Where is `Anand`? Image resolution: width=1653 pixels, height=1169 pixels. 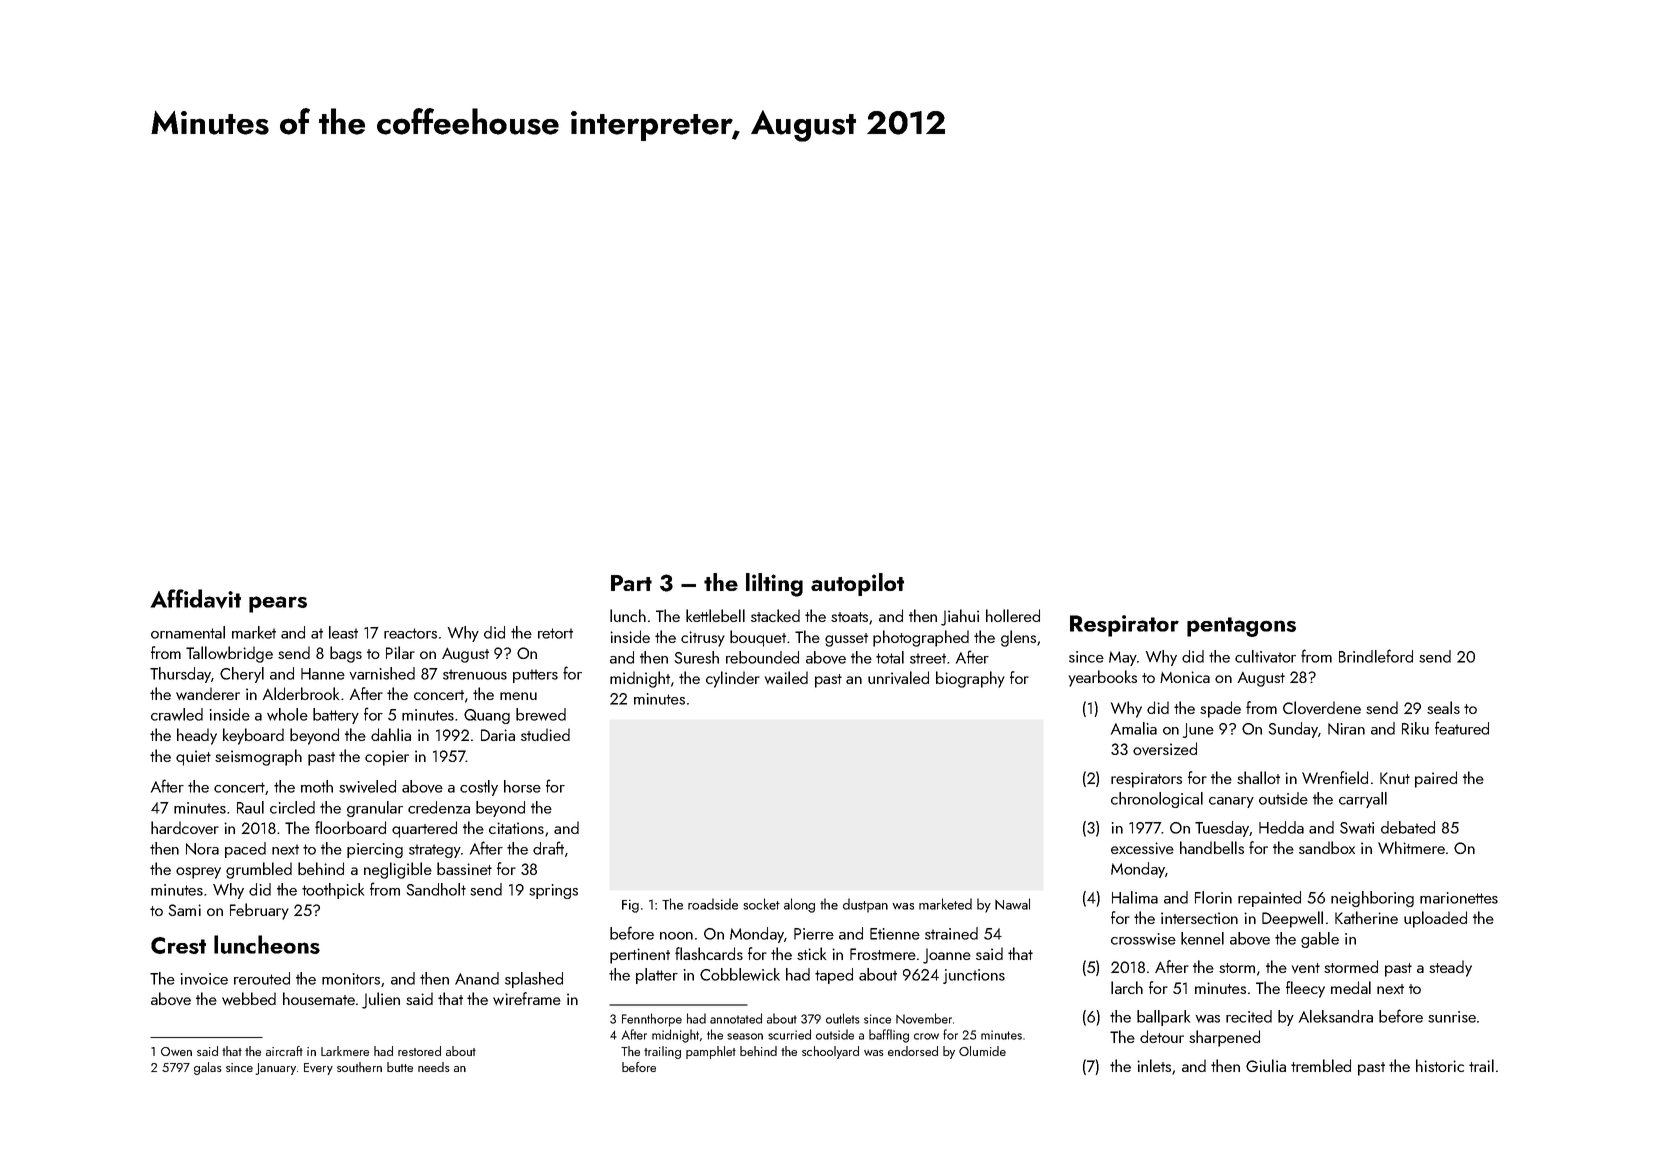 Anand is located at coordinates (477, 978).
